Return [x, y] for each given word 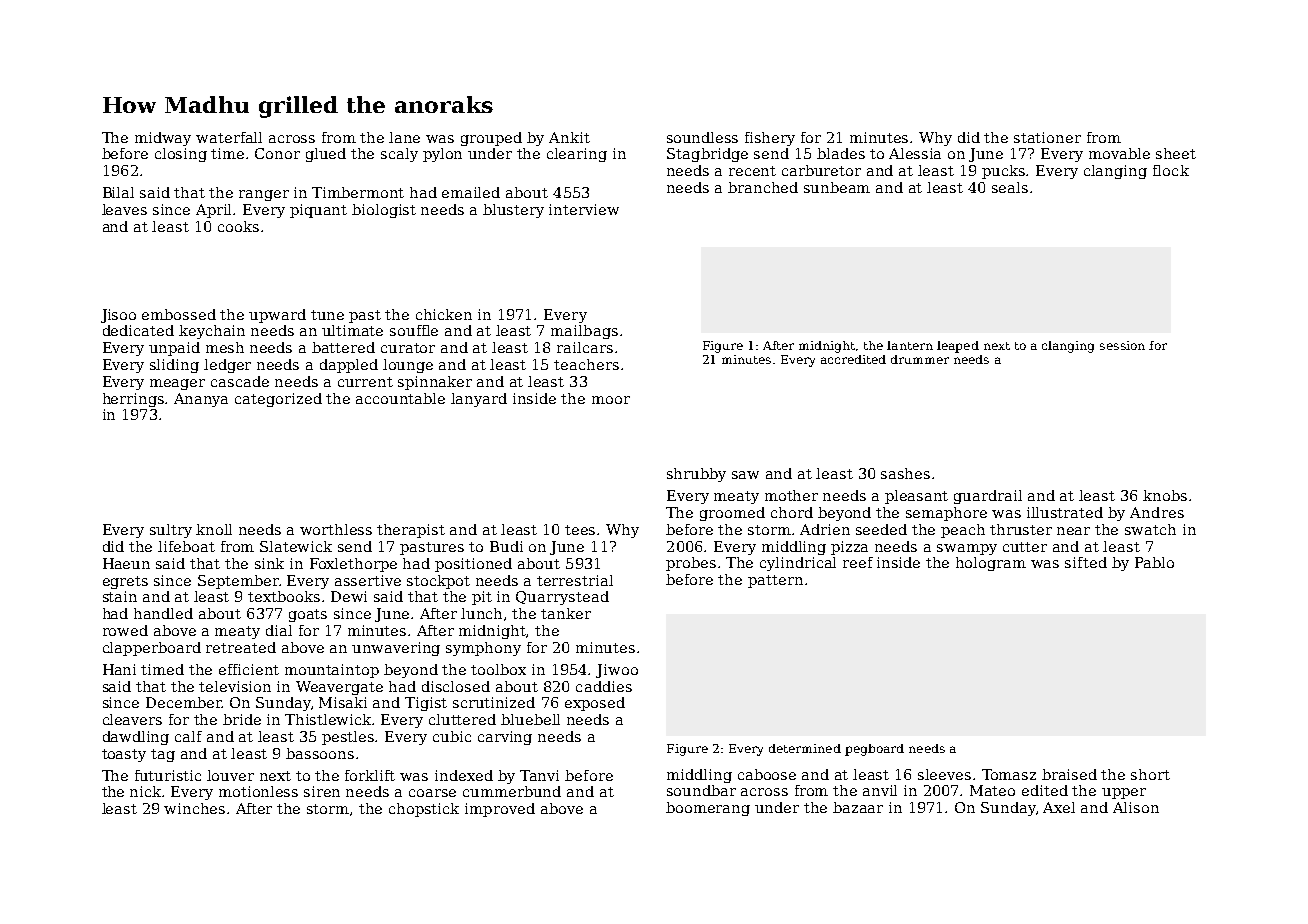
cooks [238, 226]
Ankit [569, 137]
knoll [214, 529]
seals [1010, 187]
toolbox [498, 669]
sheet [1176, 153]
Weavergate [339, 688]
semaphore [946, 514]
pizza [849, 548]
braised [1069, 774]
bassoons [320, 753]
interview [584, 209]
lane [404, 137]
